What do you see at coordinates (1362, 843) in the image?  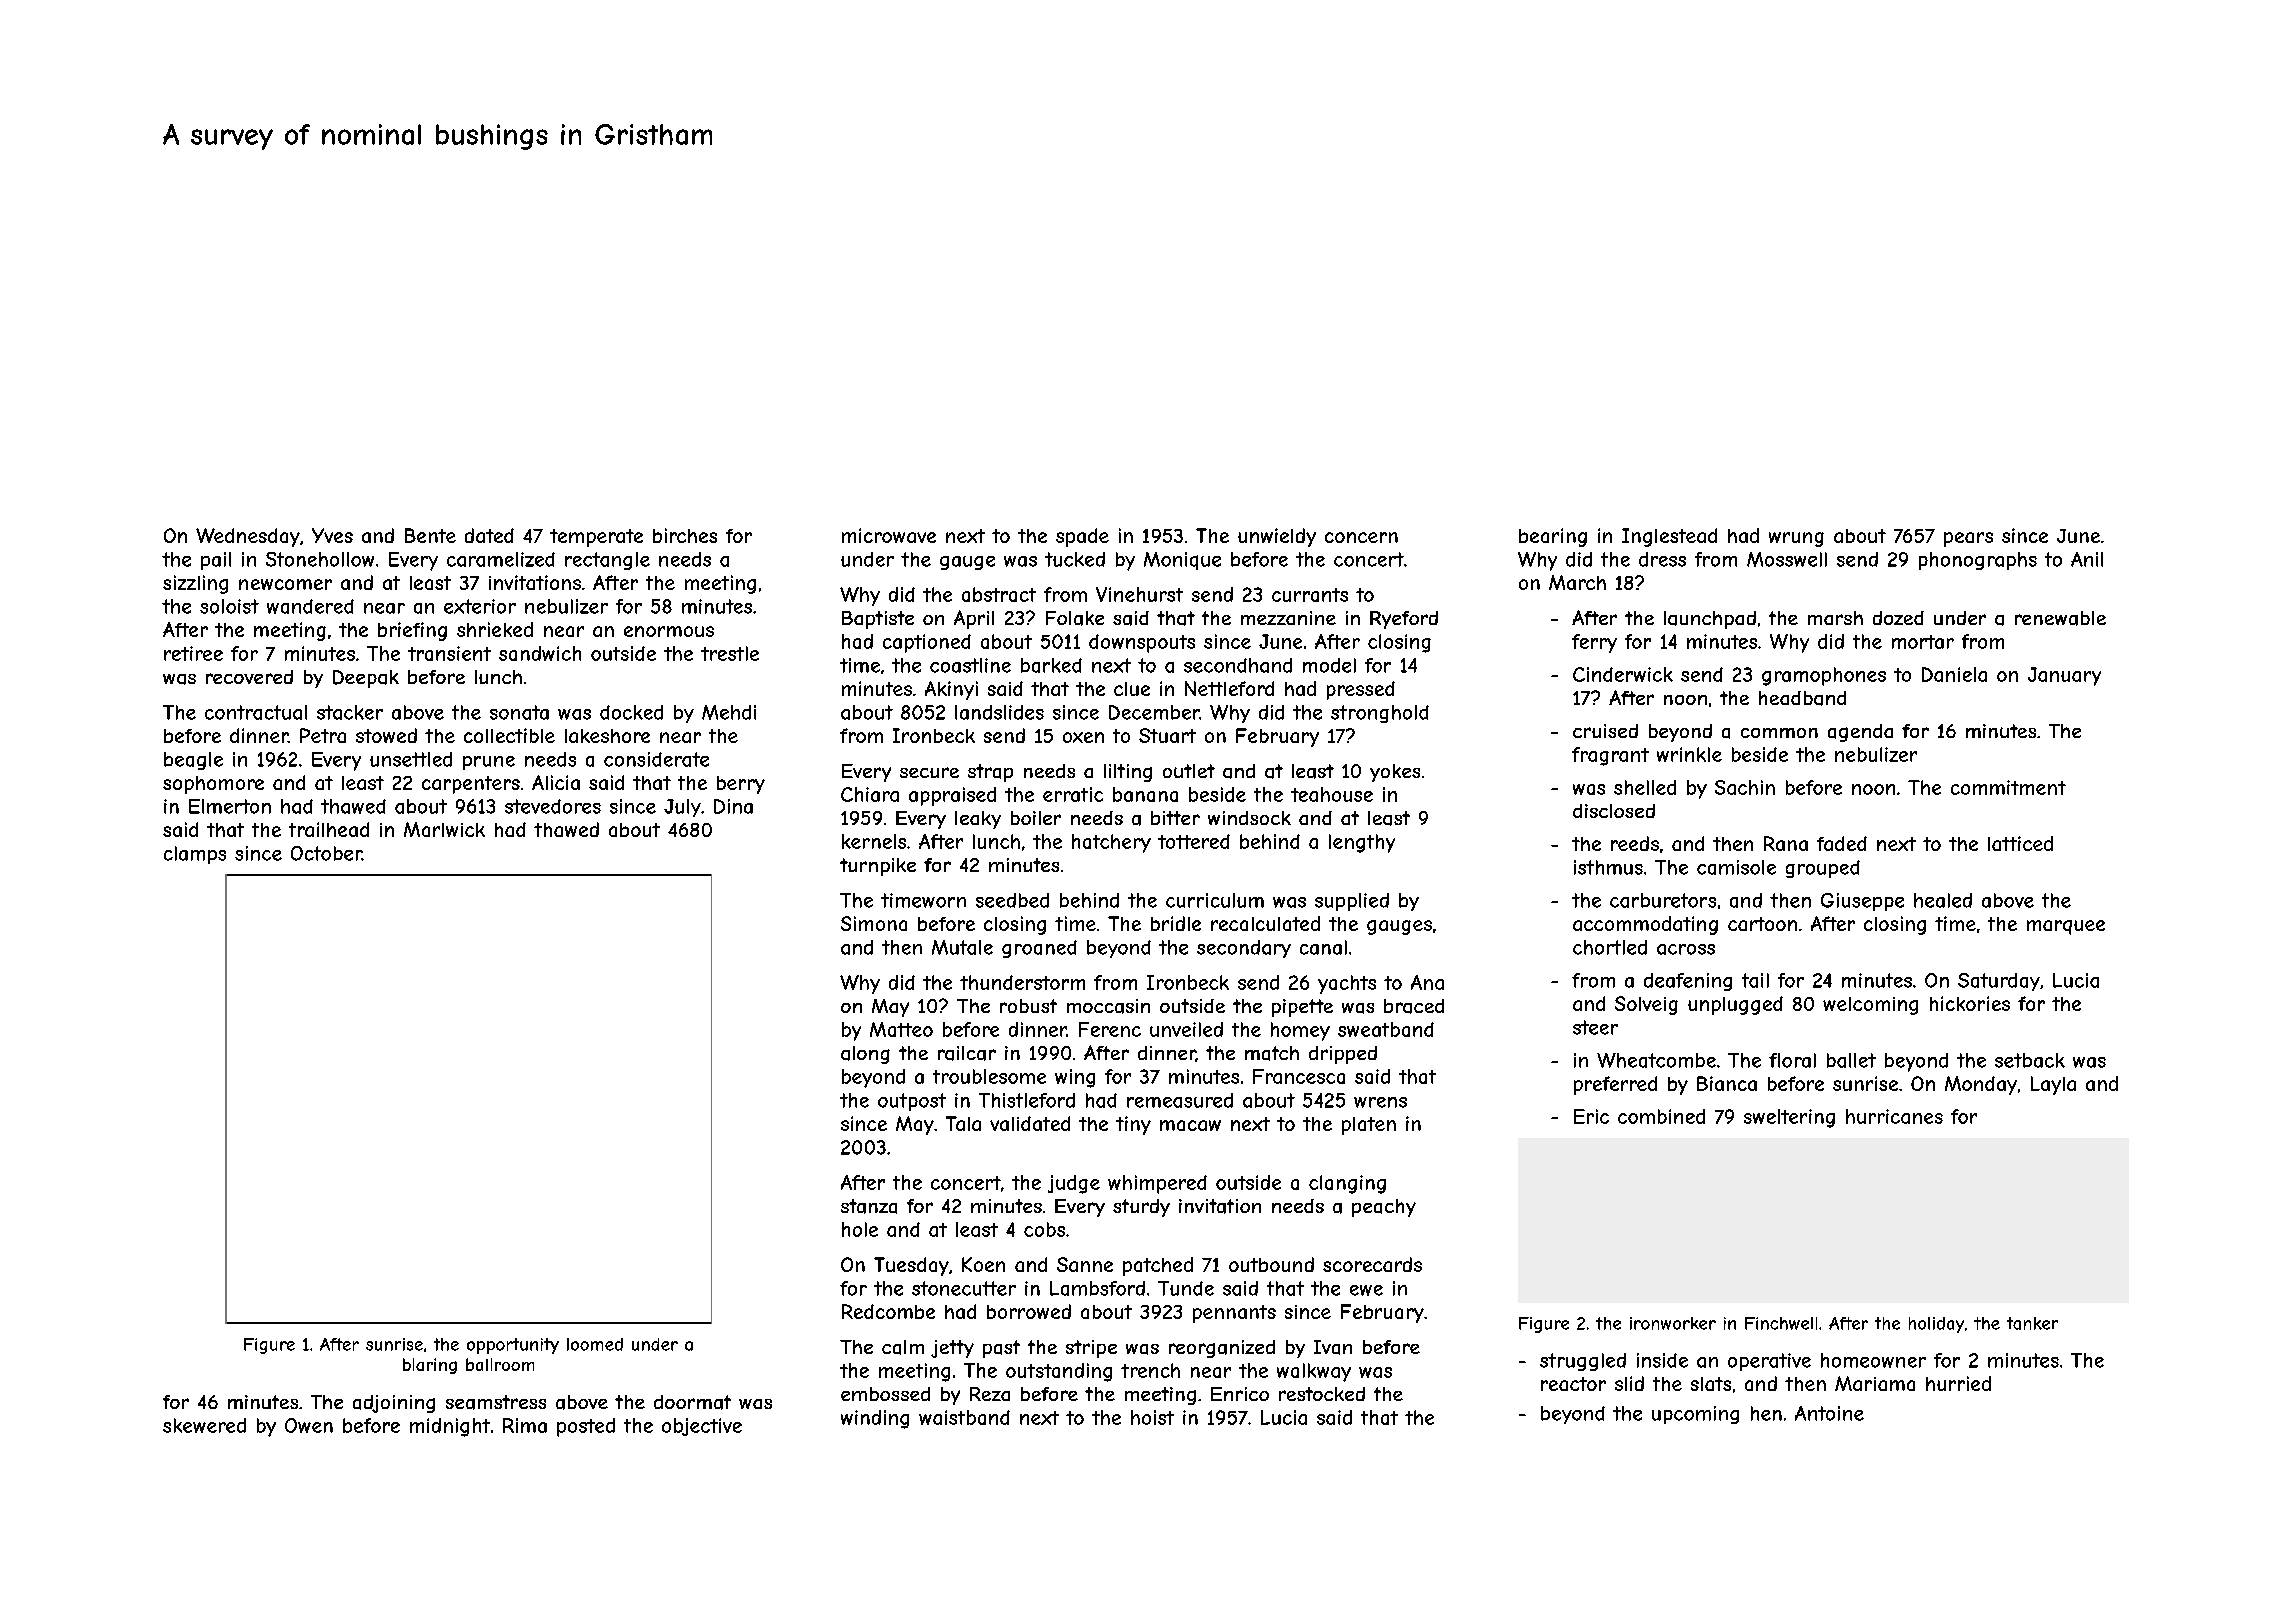 I see `lengthy` at bounding box center [1362, 843].
